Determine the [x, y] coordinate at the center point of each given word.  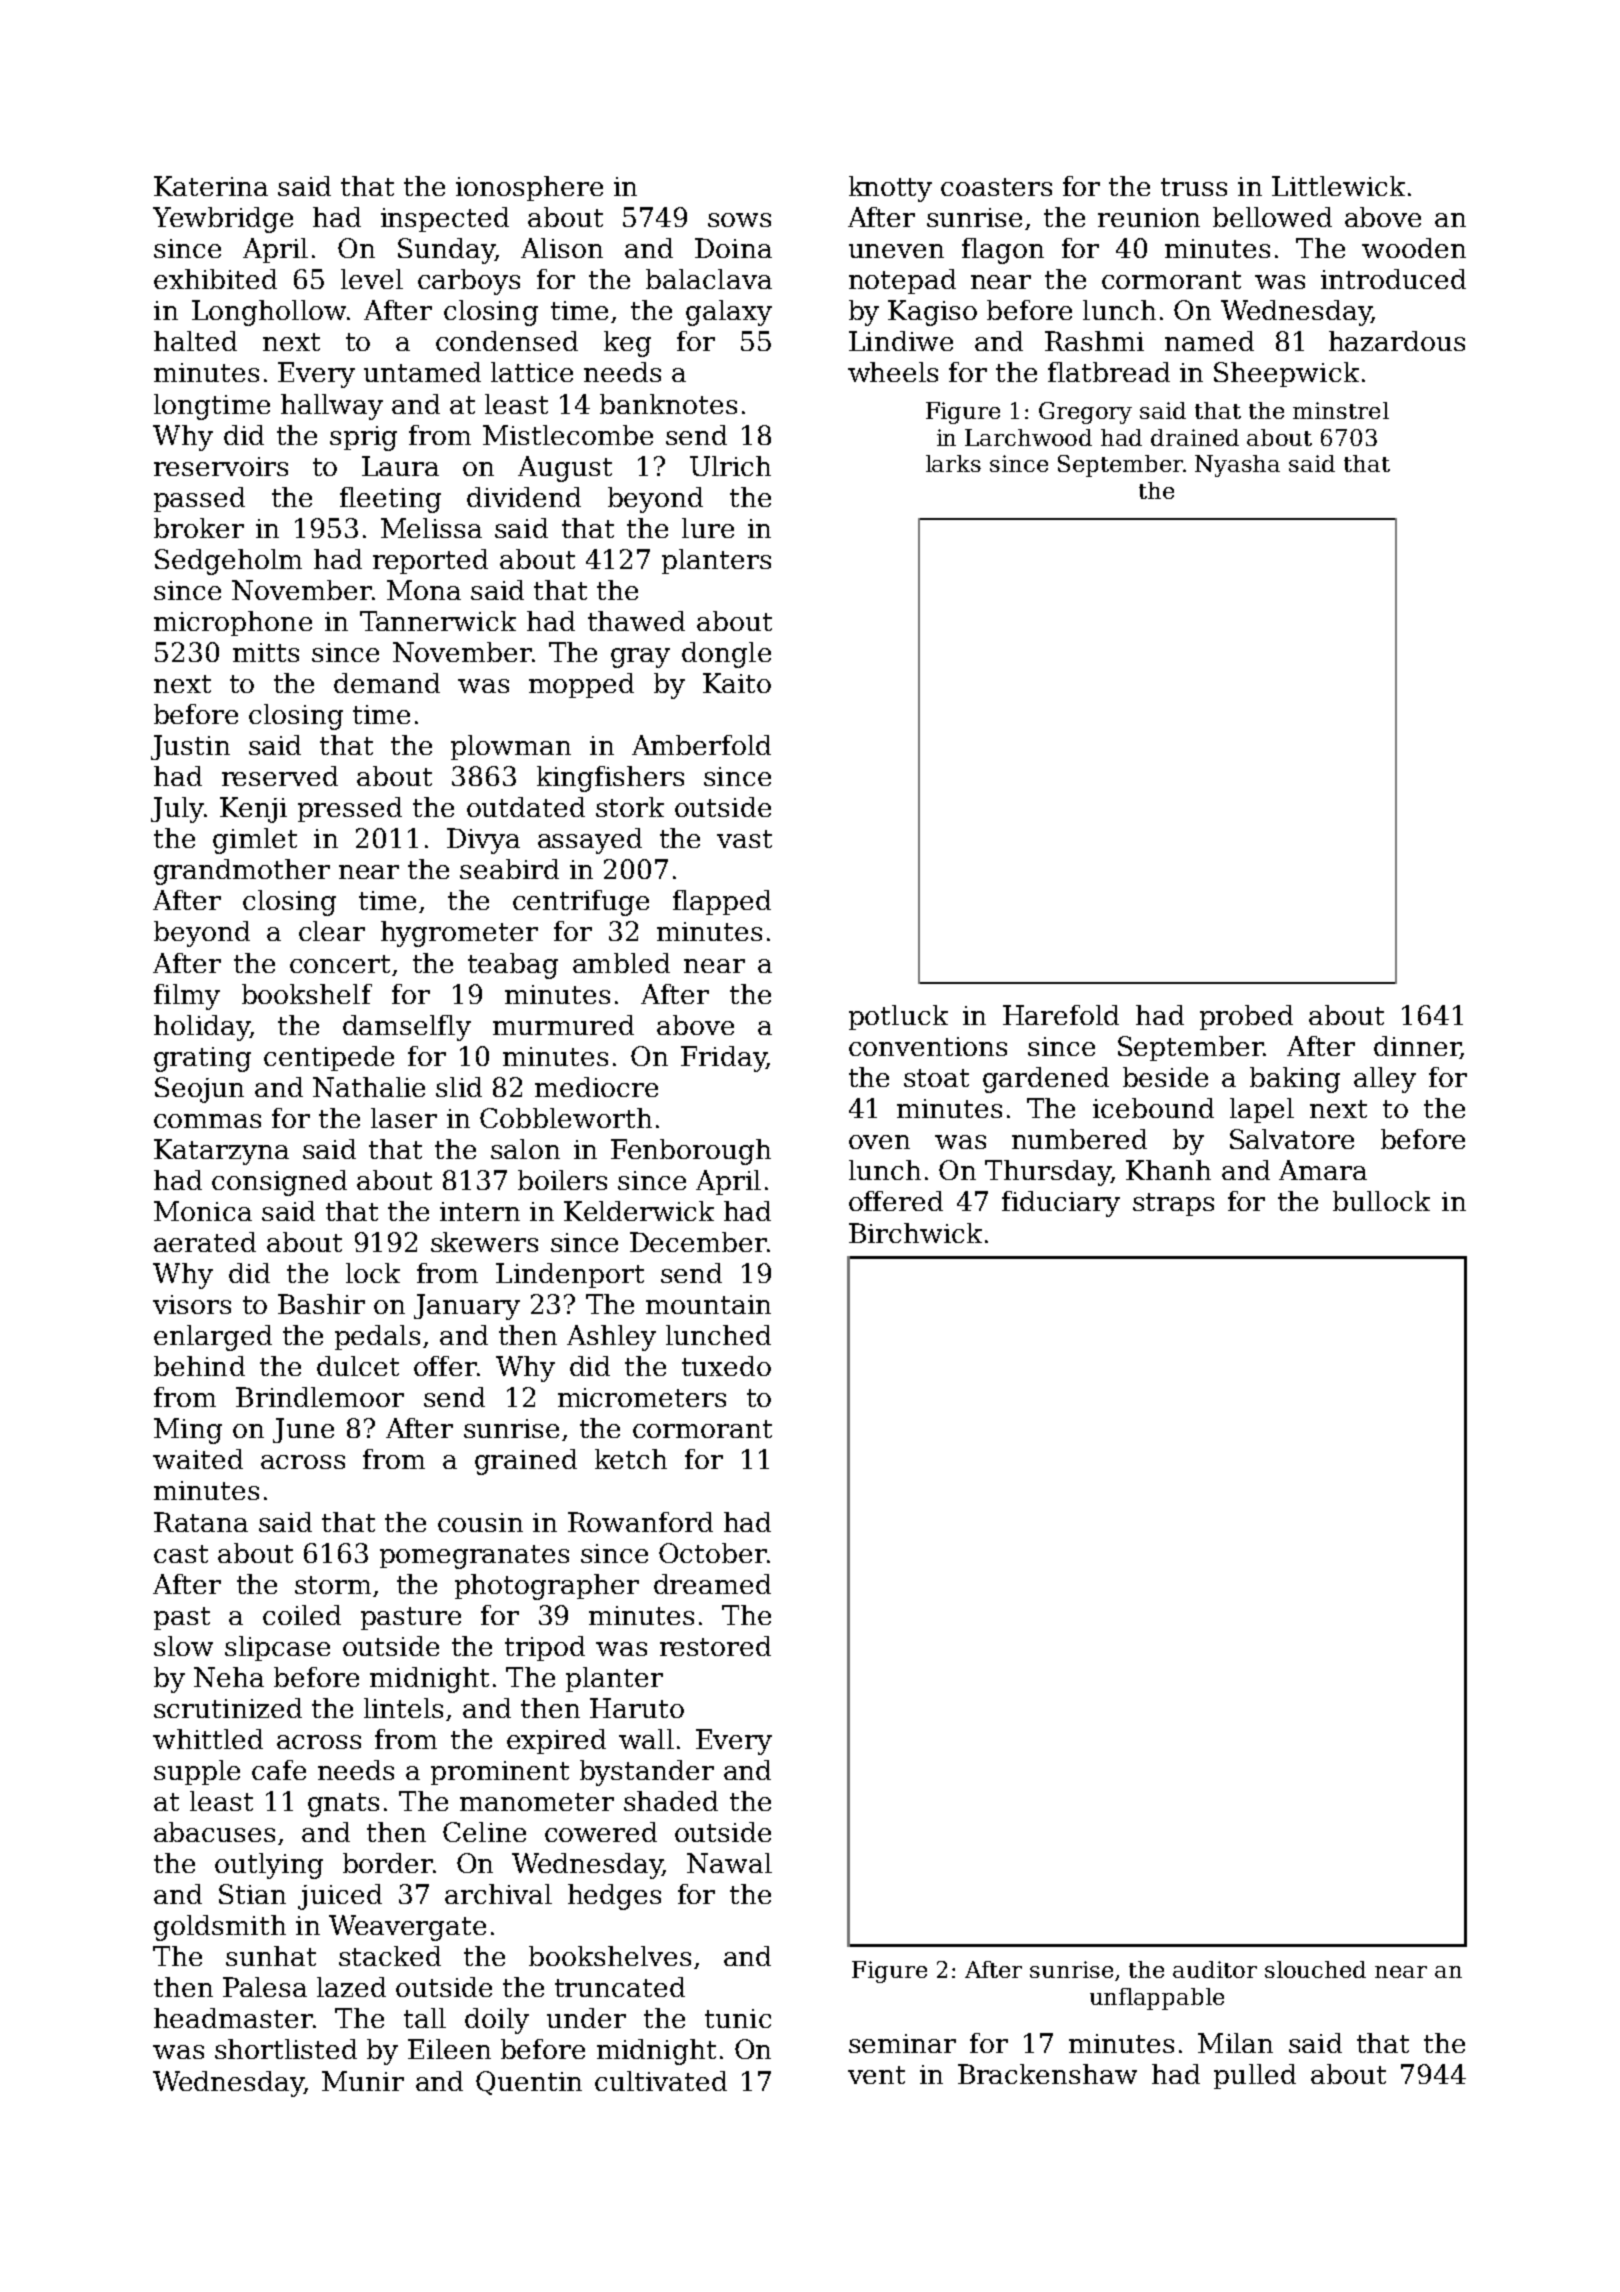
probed [1246, 1017]
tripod [545, 1648]
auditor [1215, 1969]
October [713, 1553]
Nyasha [1237, 466]
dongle [726, 655]
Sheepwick [1286, 374]
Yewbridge [223, 220]
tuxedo [726, 1366]
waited [198, 1459]
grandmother [242, 872]
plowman [511, 747]
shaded [671, 1801]
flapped [722, 902]
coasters [996, 187]
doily [497, 2021]
